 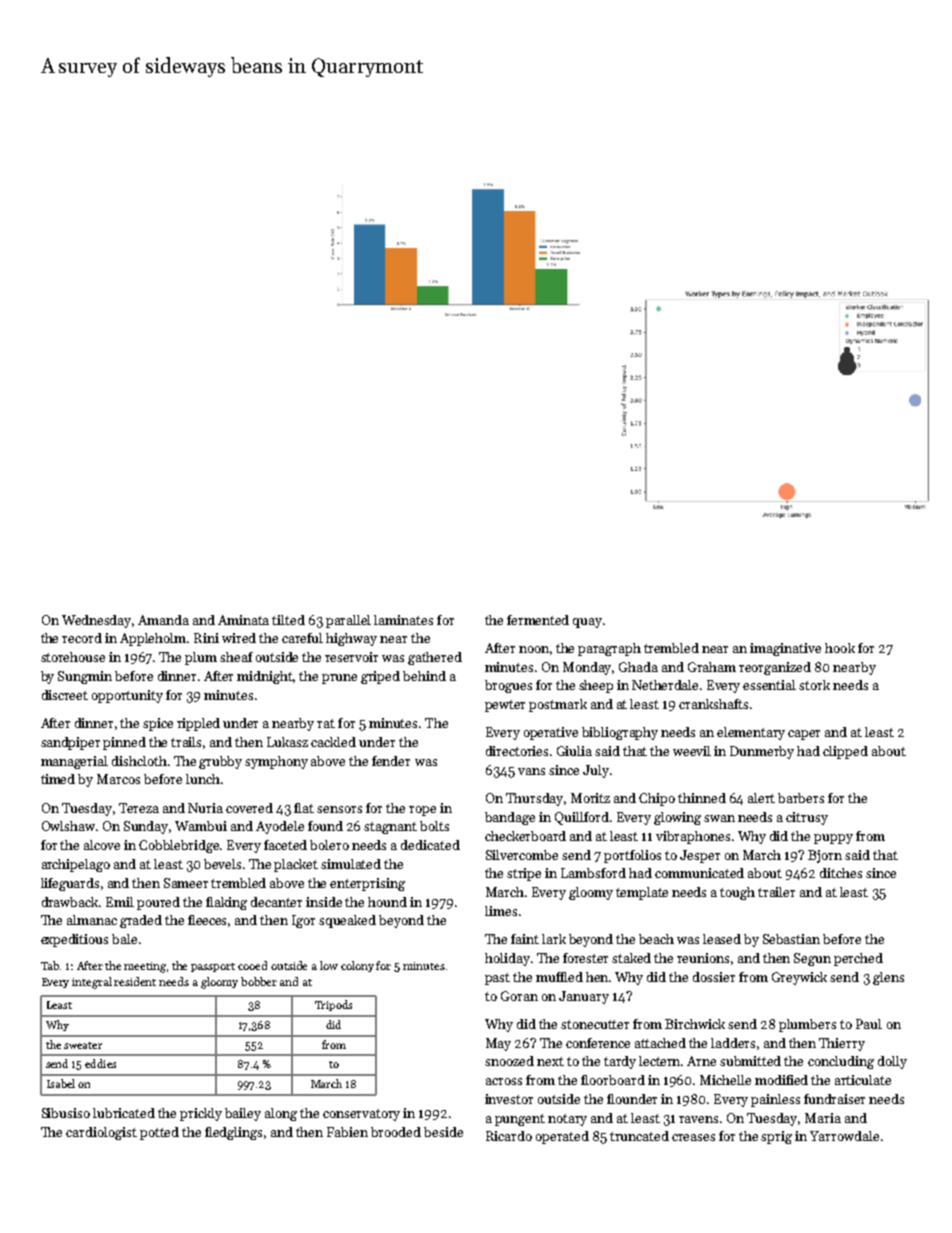 What do you see at coordinates (213, 967) in the screenshot?
I see `passport` at bounding box center [213, 967].
